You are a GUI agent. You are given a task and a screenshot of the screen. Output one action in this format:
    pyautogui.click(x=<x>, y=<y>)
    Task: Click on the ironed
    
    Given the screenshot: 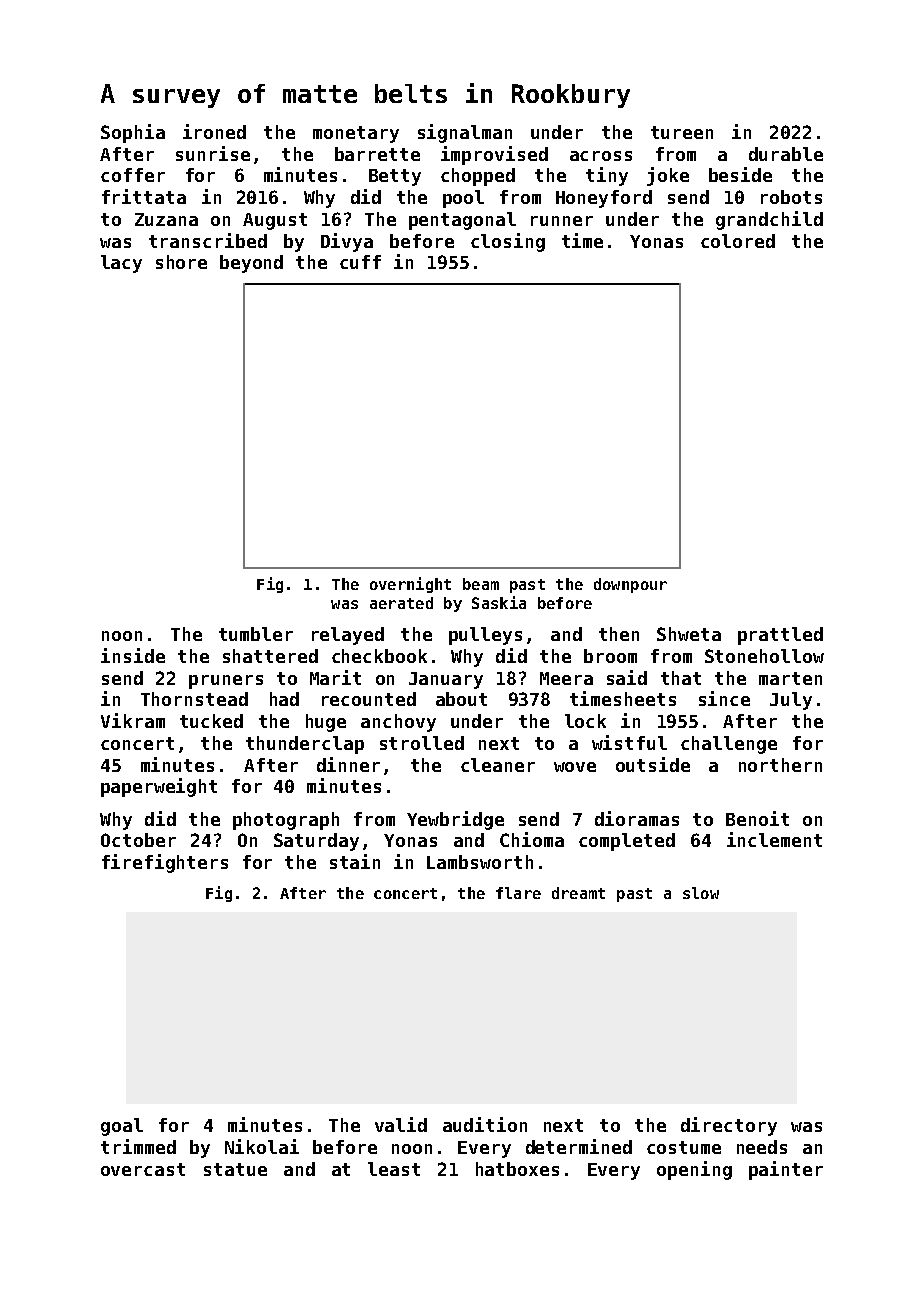 What is the action you would take?
    pyautogui.click(x=214, y=131)
